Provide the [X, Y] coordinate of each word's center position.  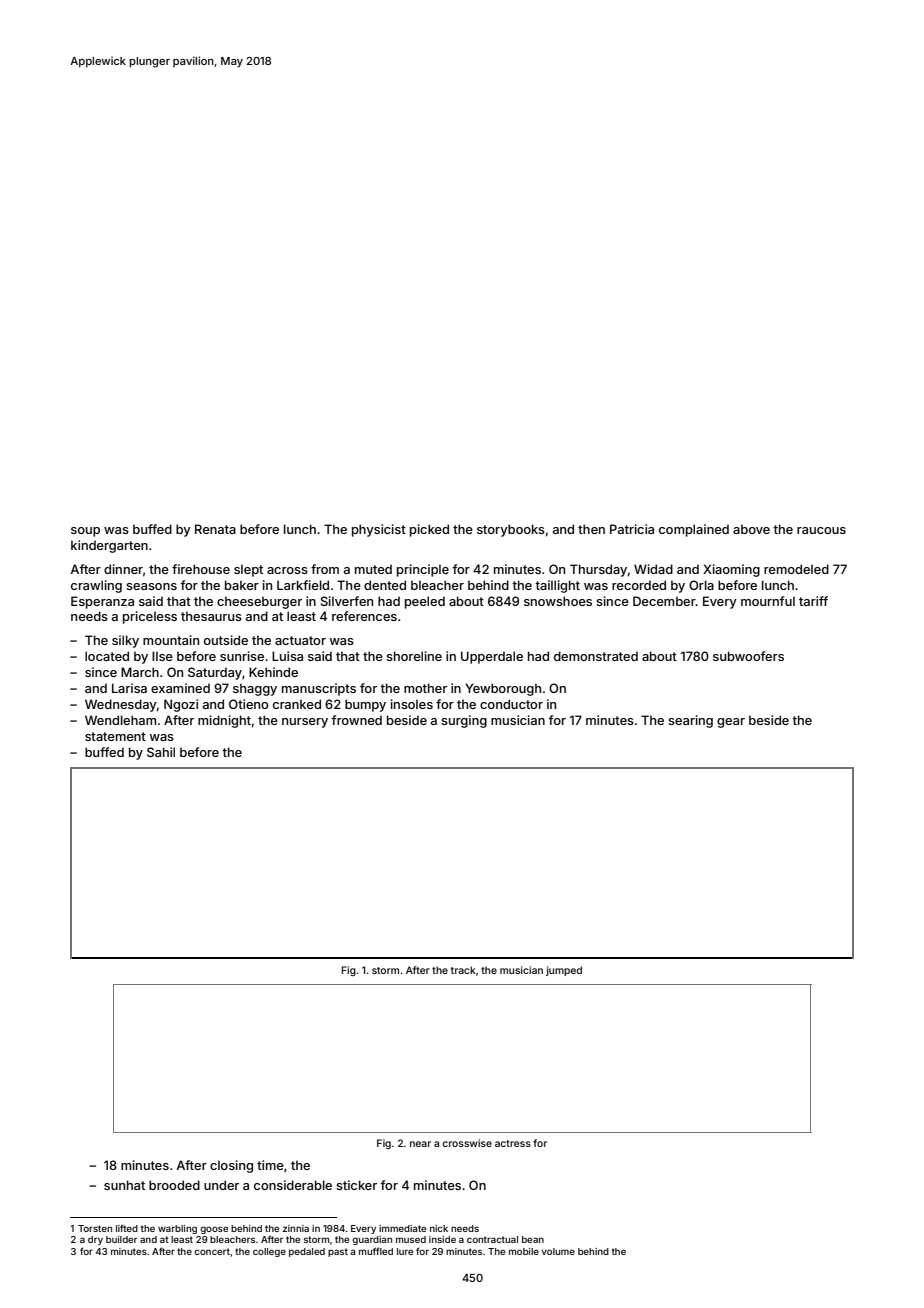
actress [513, 1143]
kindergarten [109, 546]
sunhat [124, 1185]
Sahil [161, 752]
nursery [305, 723]
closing [231, 1166]
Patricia [632, 529]
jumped [564, 971]
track [463, 970]
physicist [379, 530]
